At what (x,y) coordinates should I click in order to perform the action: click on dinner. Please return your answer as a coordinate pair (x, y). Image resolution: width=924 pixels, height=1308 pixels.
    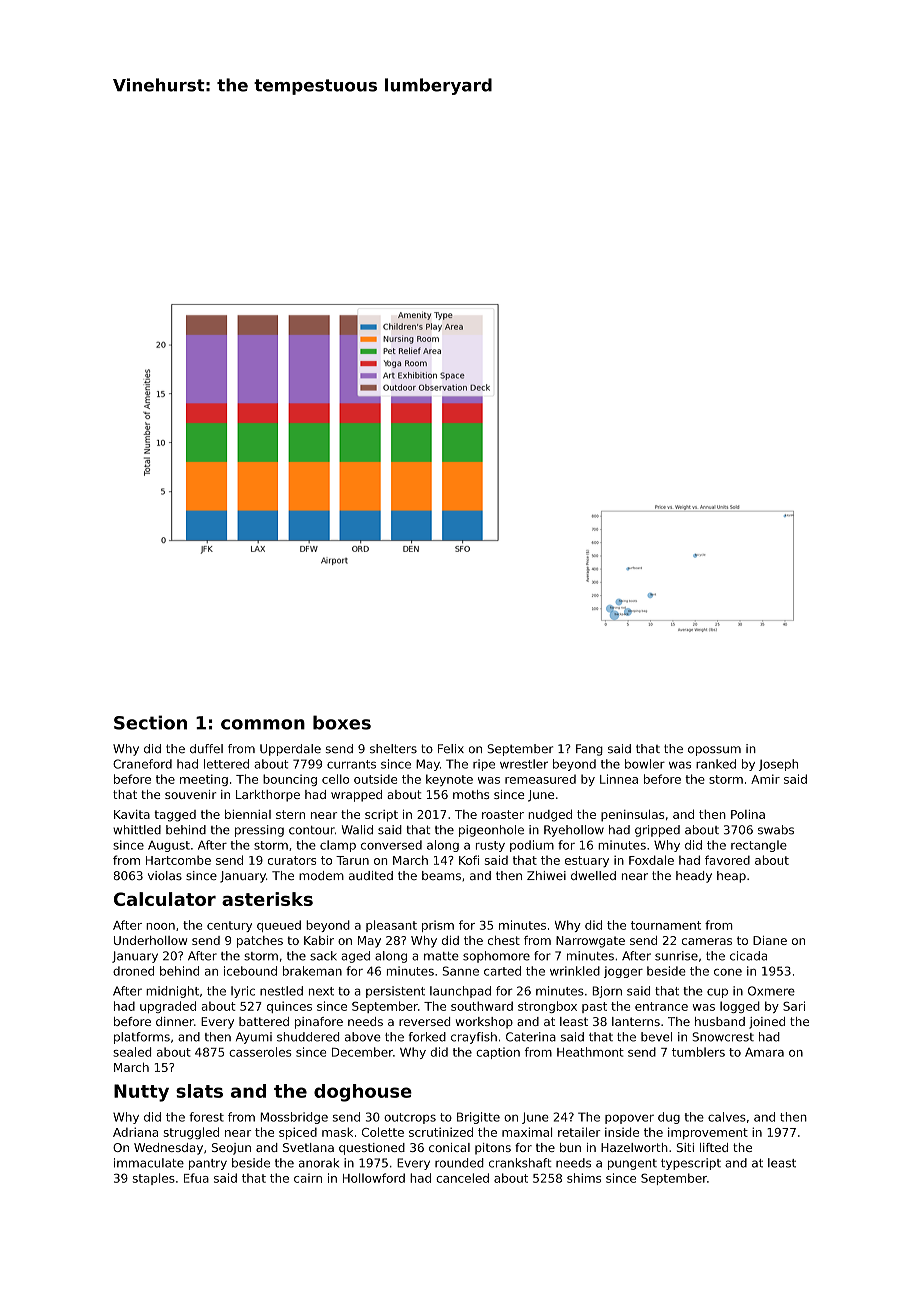
    Looking at the image, I should click on (175, 1021).
